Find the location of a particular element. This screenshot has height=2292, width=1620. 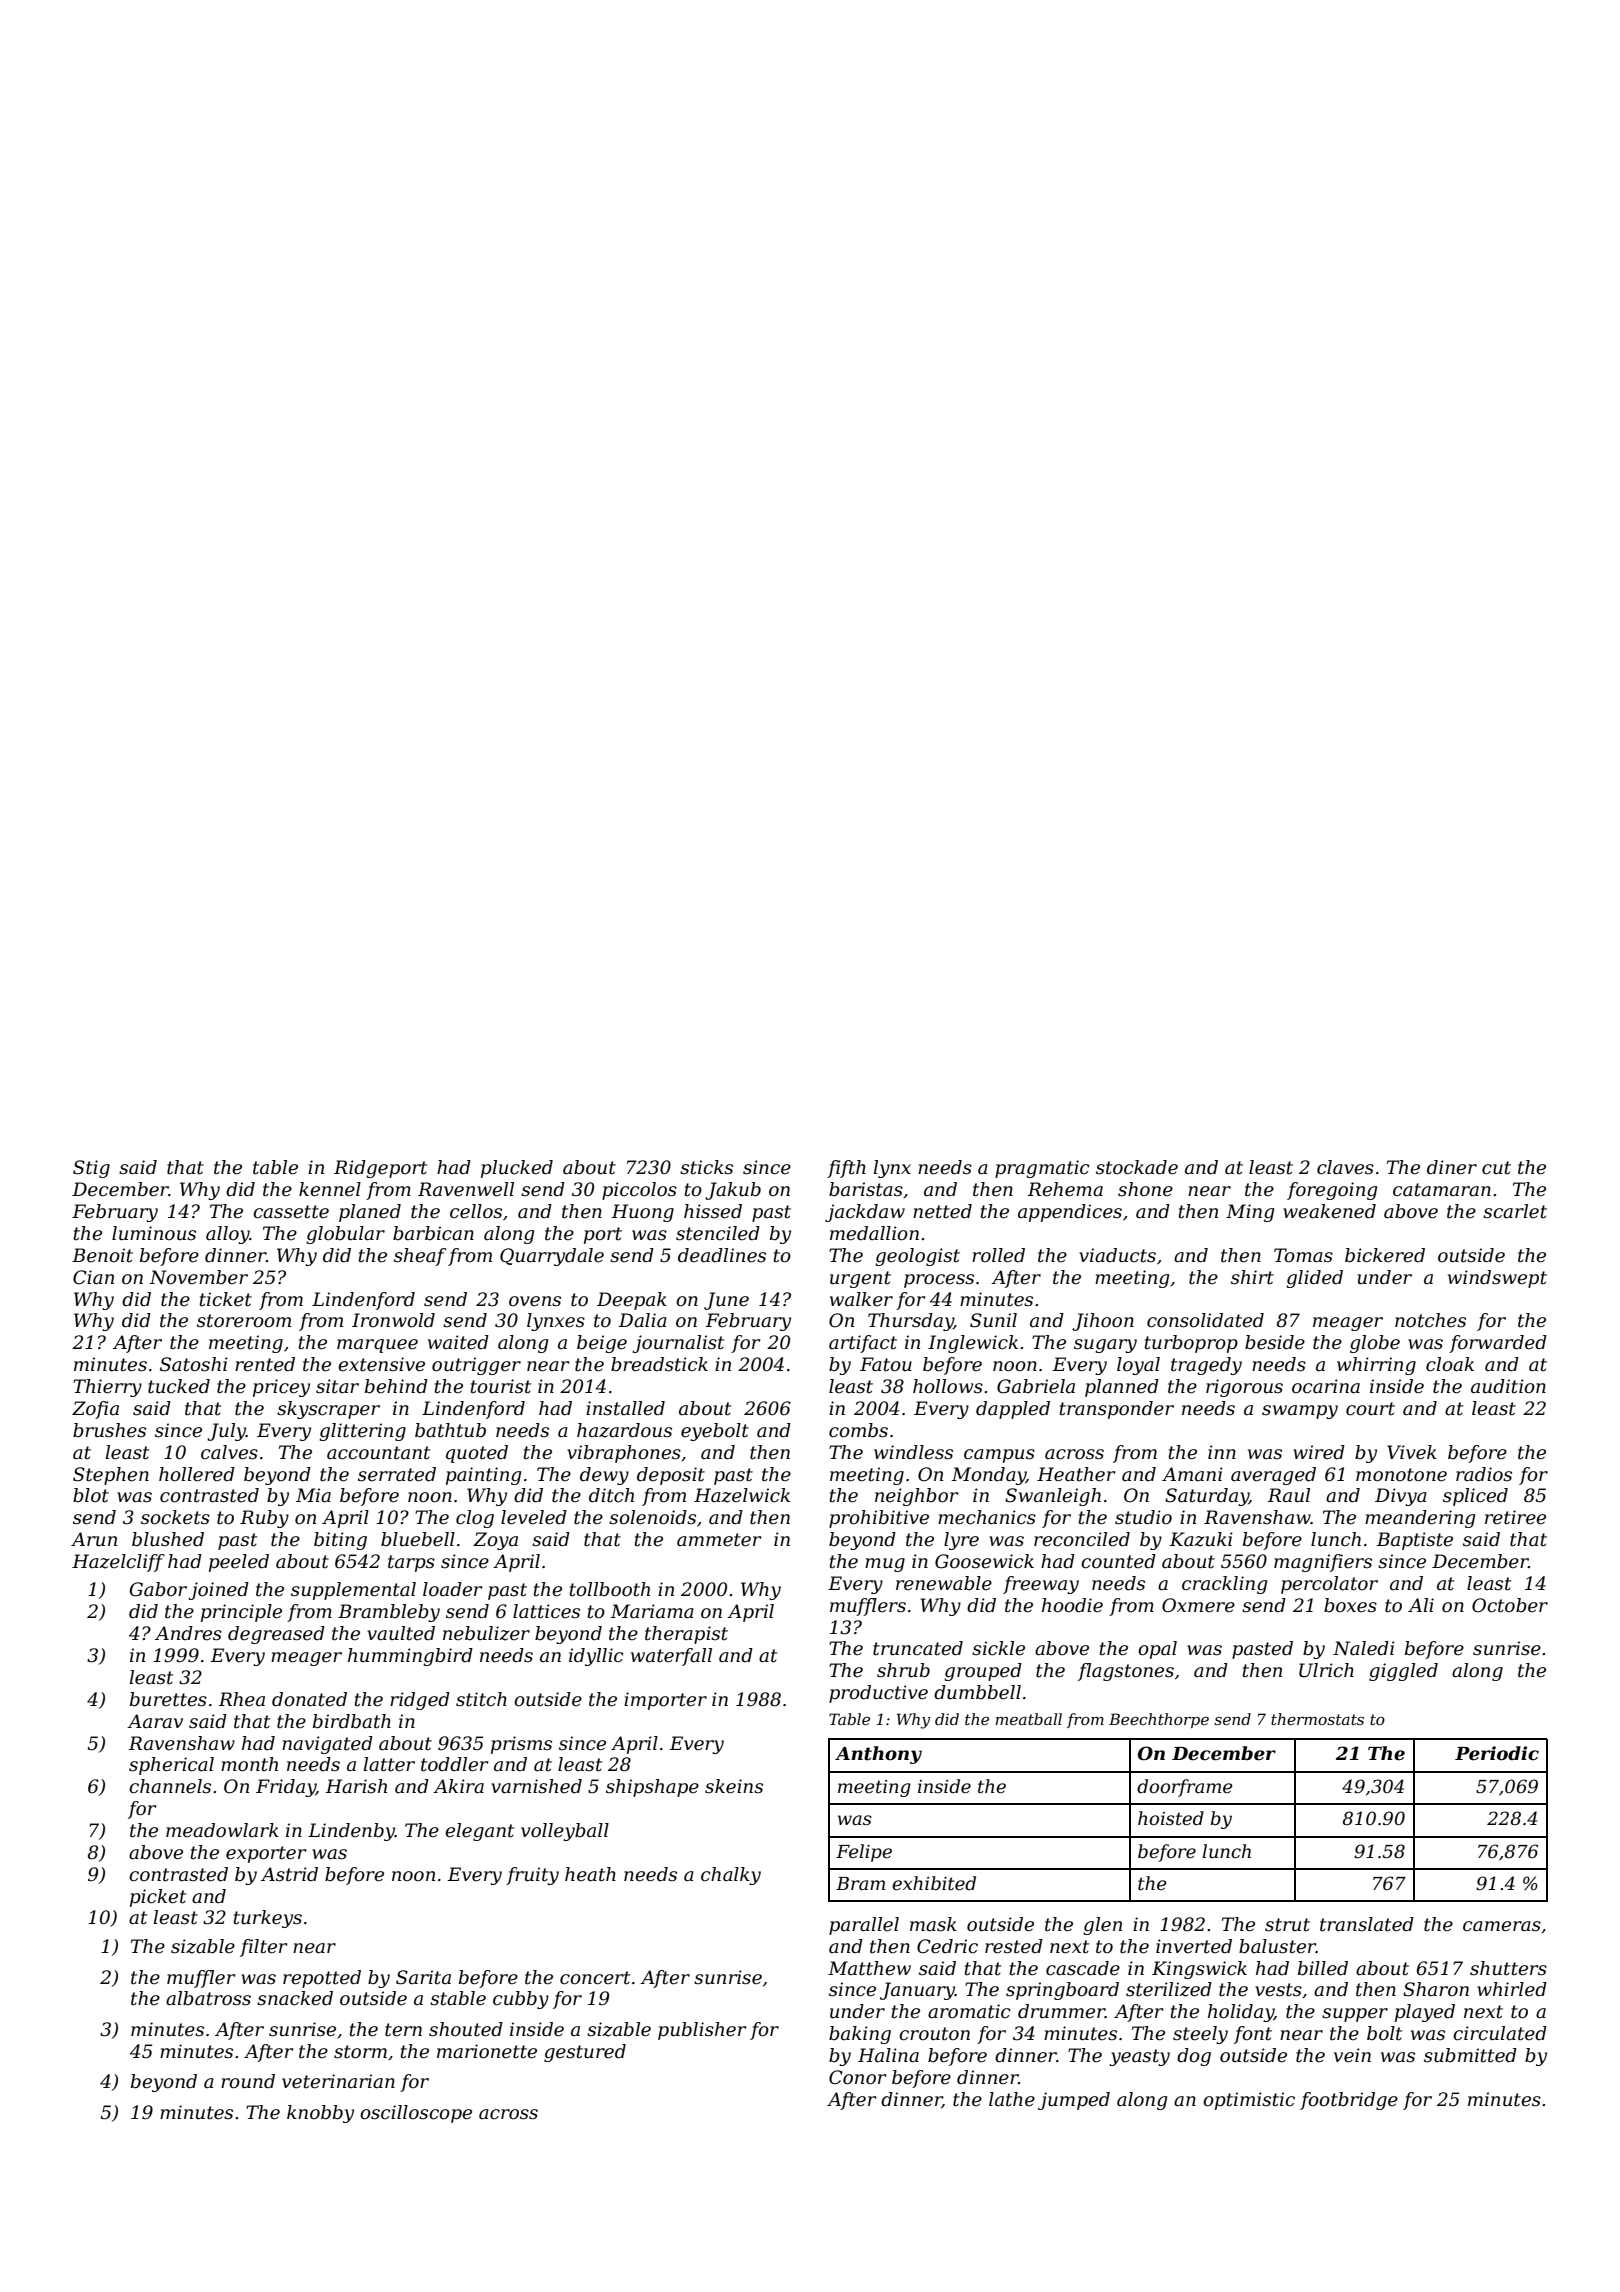

sheaf is located at coordinates (420, 1257).
